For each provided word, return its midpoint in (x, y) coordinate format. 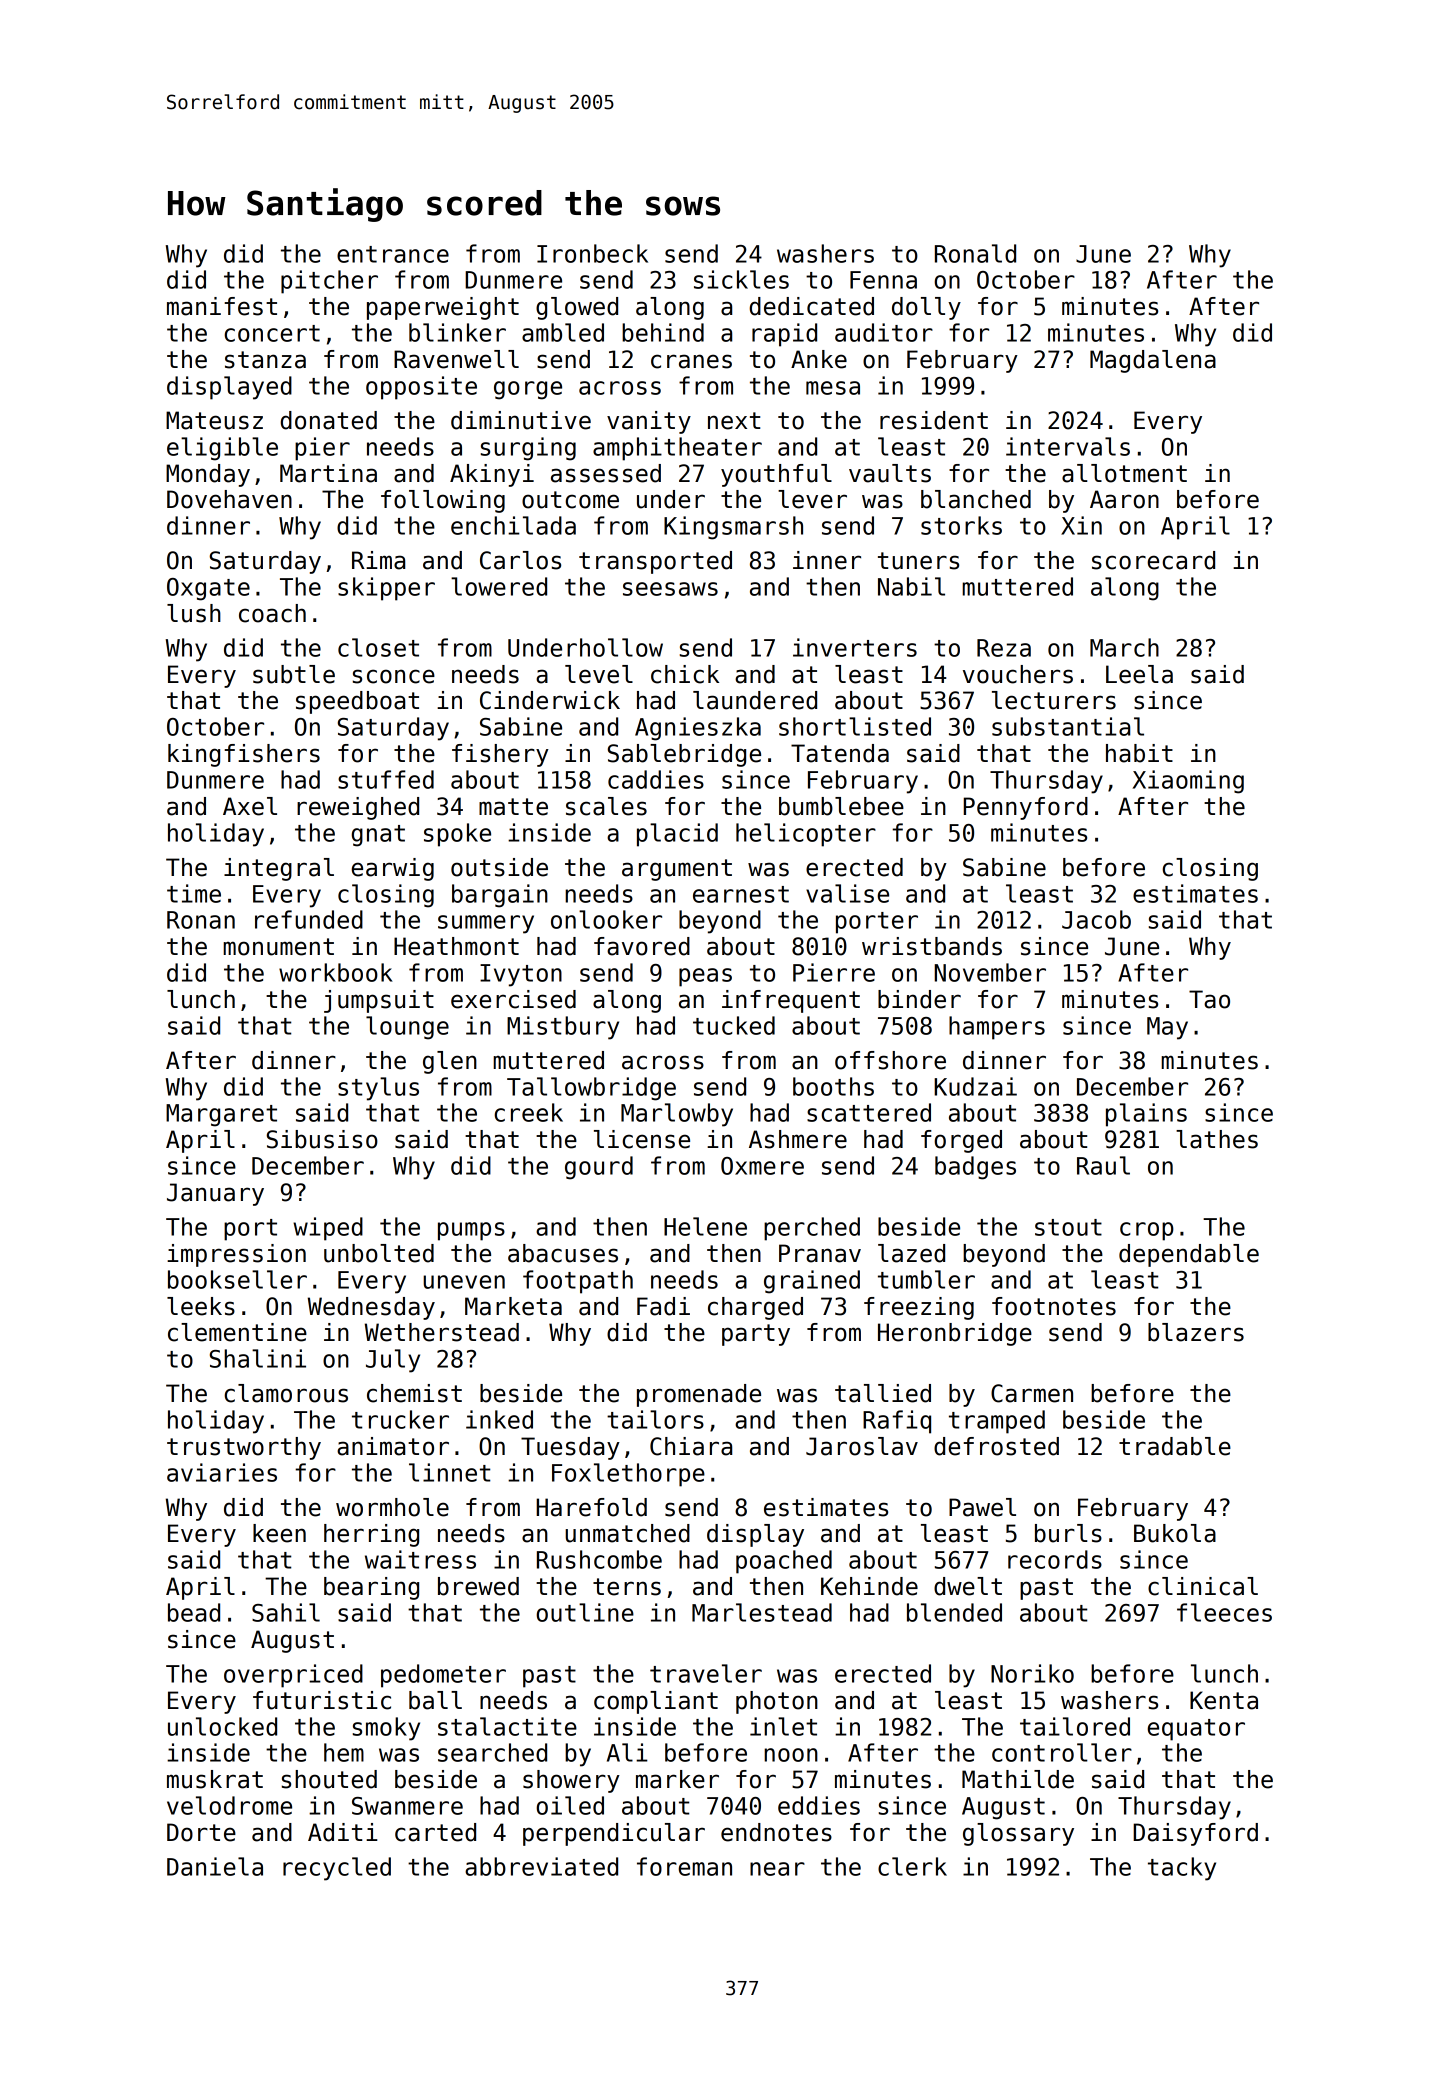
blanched (976, 499)
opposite (421, 388)
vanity (649, 422)
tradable (1175, 1446)
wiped (328, 1229)
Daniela (215, 1866)
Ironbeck (592, 253)
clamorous (286, 1393)
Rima (378, 560)
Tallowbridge (591, 1089)
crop (1147, 1231)
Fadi (663, 1306)
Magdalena (1153, 361)
